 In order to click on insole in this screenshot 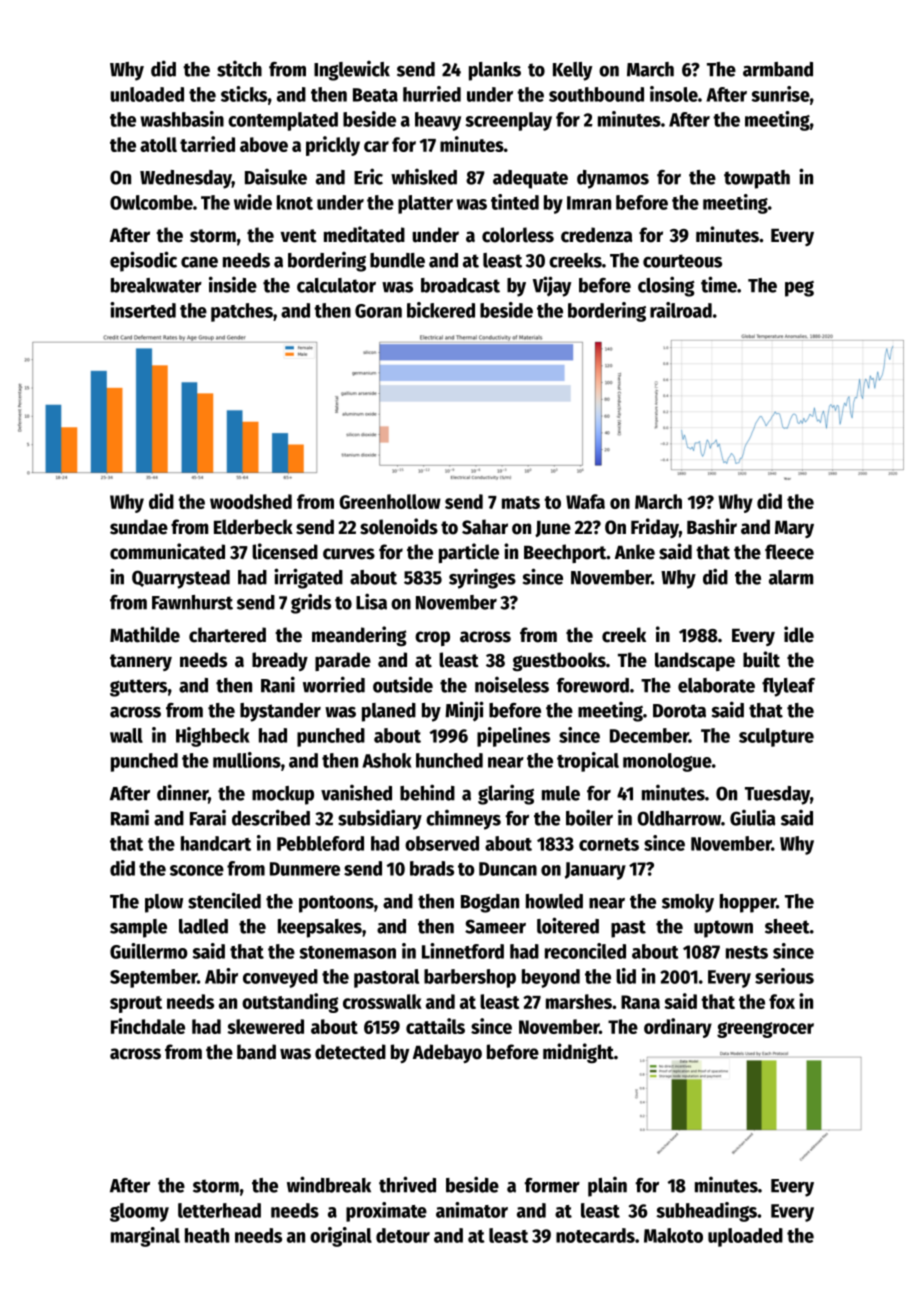, I will do `click(674, 94)`.
